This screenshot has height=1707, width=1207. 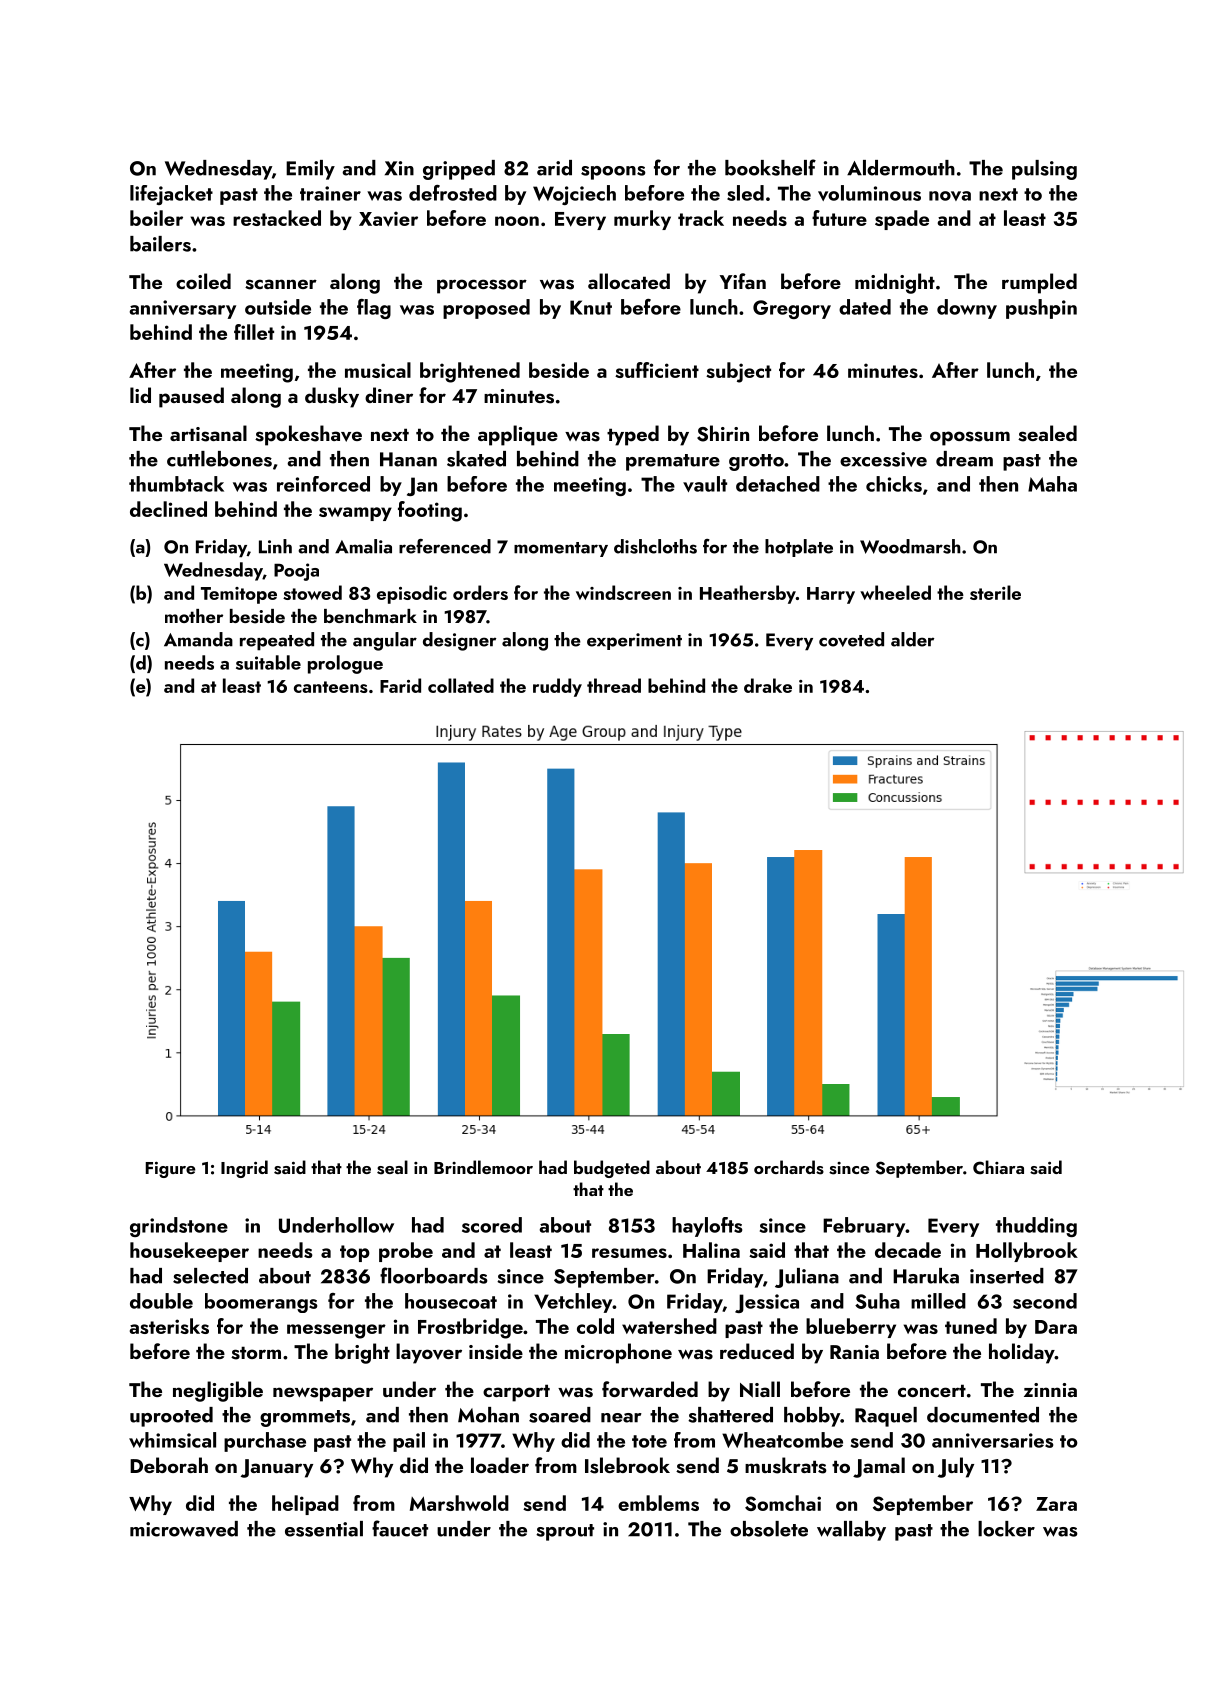 I want to click on noon, so click(x=517, y=221).
